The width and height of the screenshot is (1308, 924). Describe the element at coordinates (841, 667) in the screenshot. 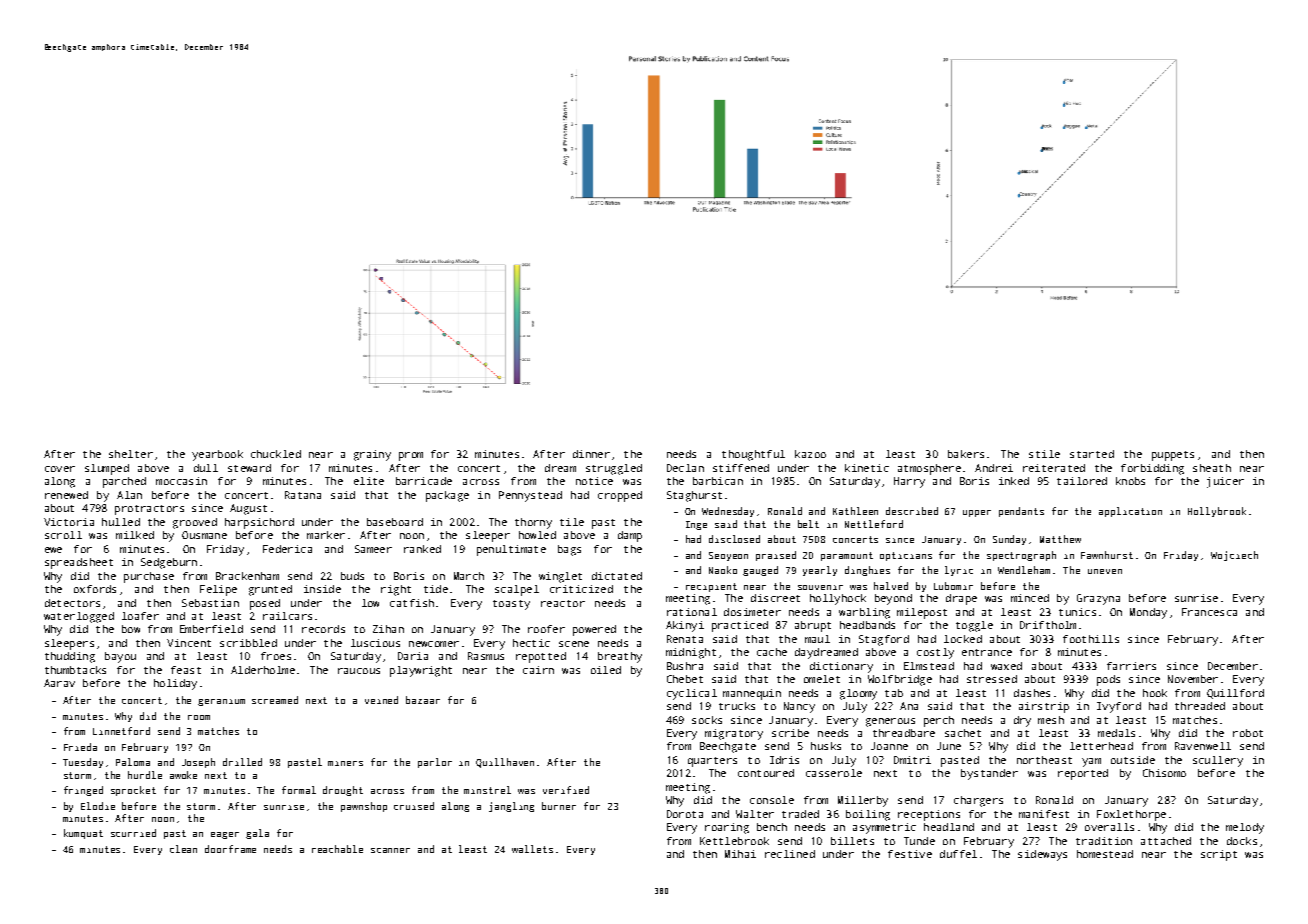

I see `dictionary` at that location.
